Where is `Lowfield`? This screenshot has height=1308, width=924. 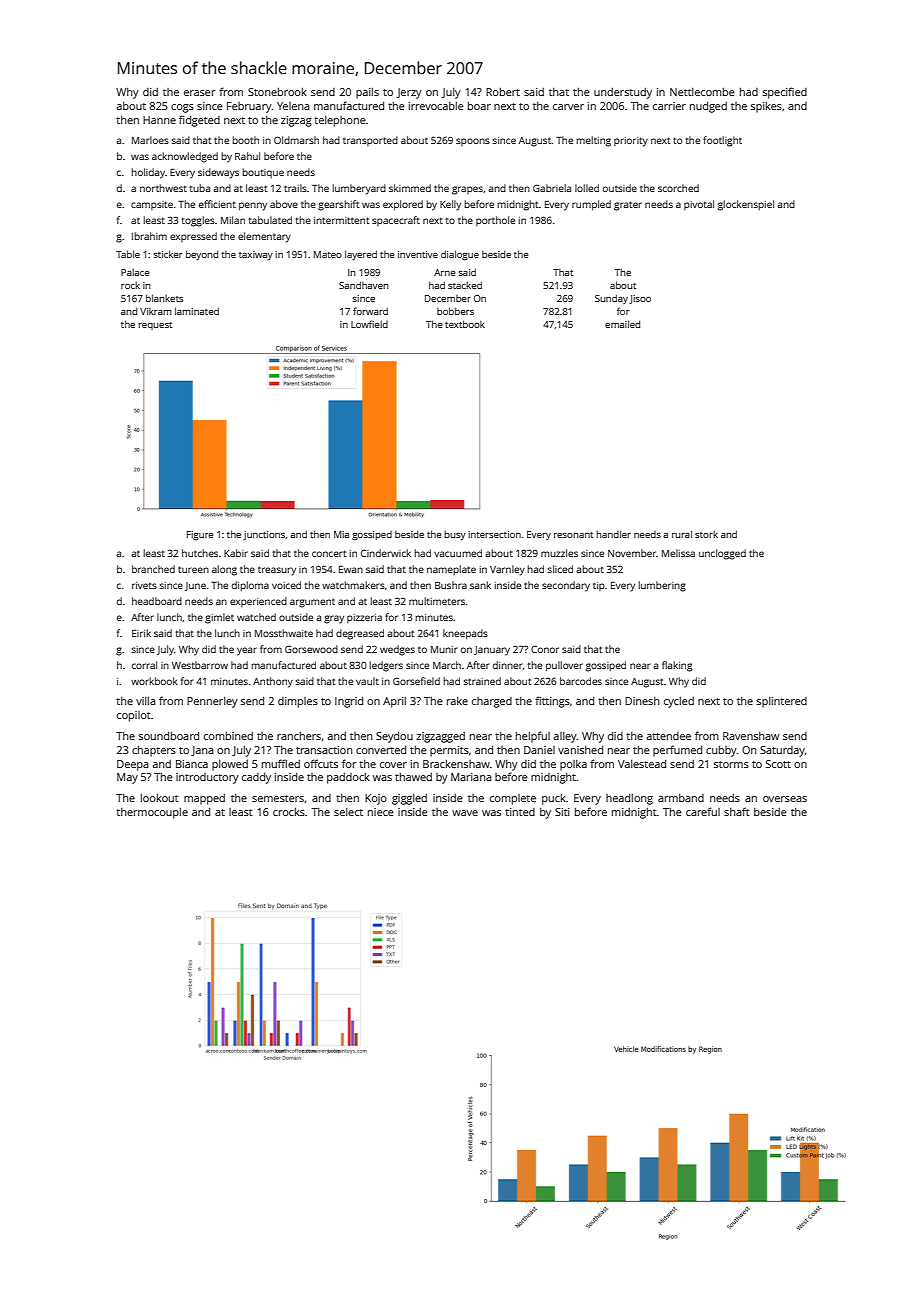
Lowfield is located at coordinates (369, 324).
